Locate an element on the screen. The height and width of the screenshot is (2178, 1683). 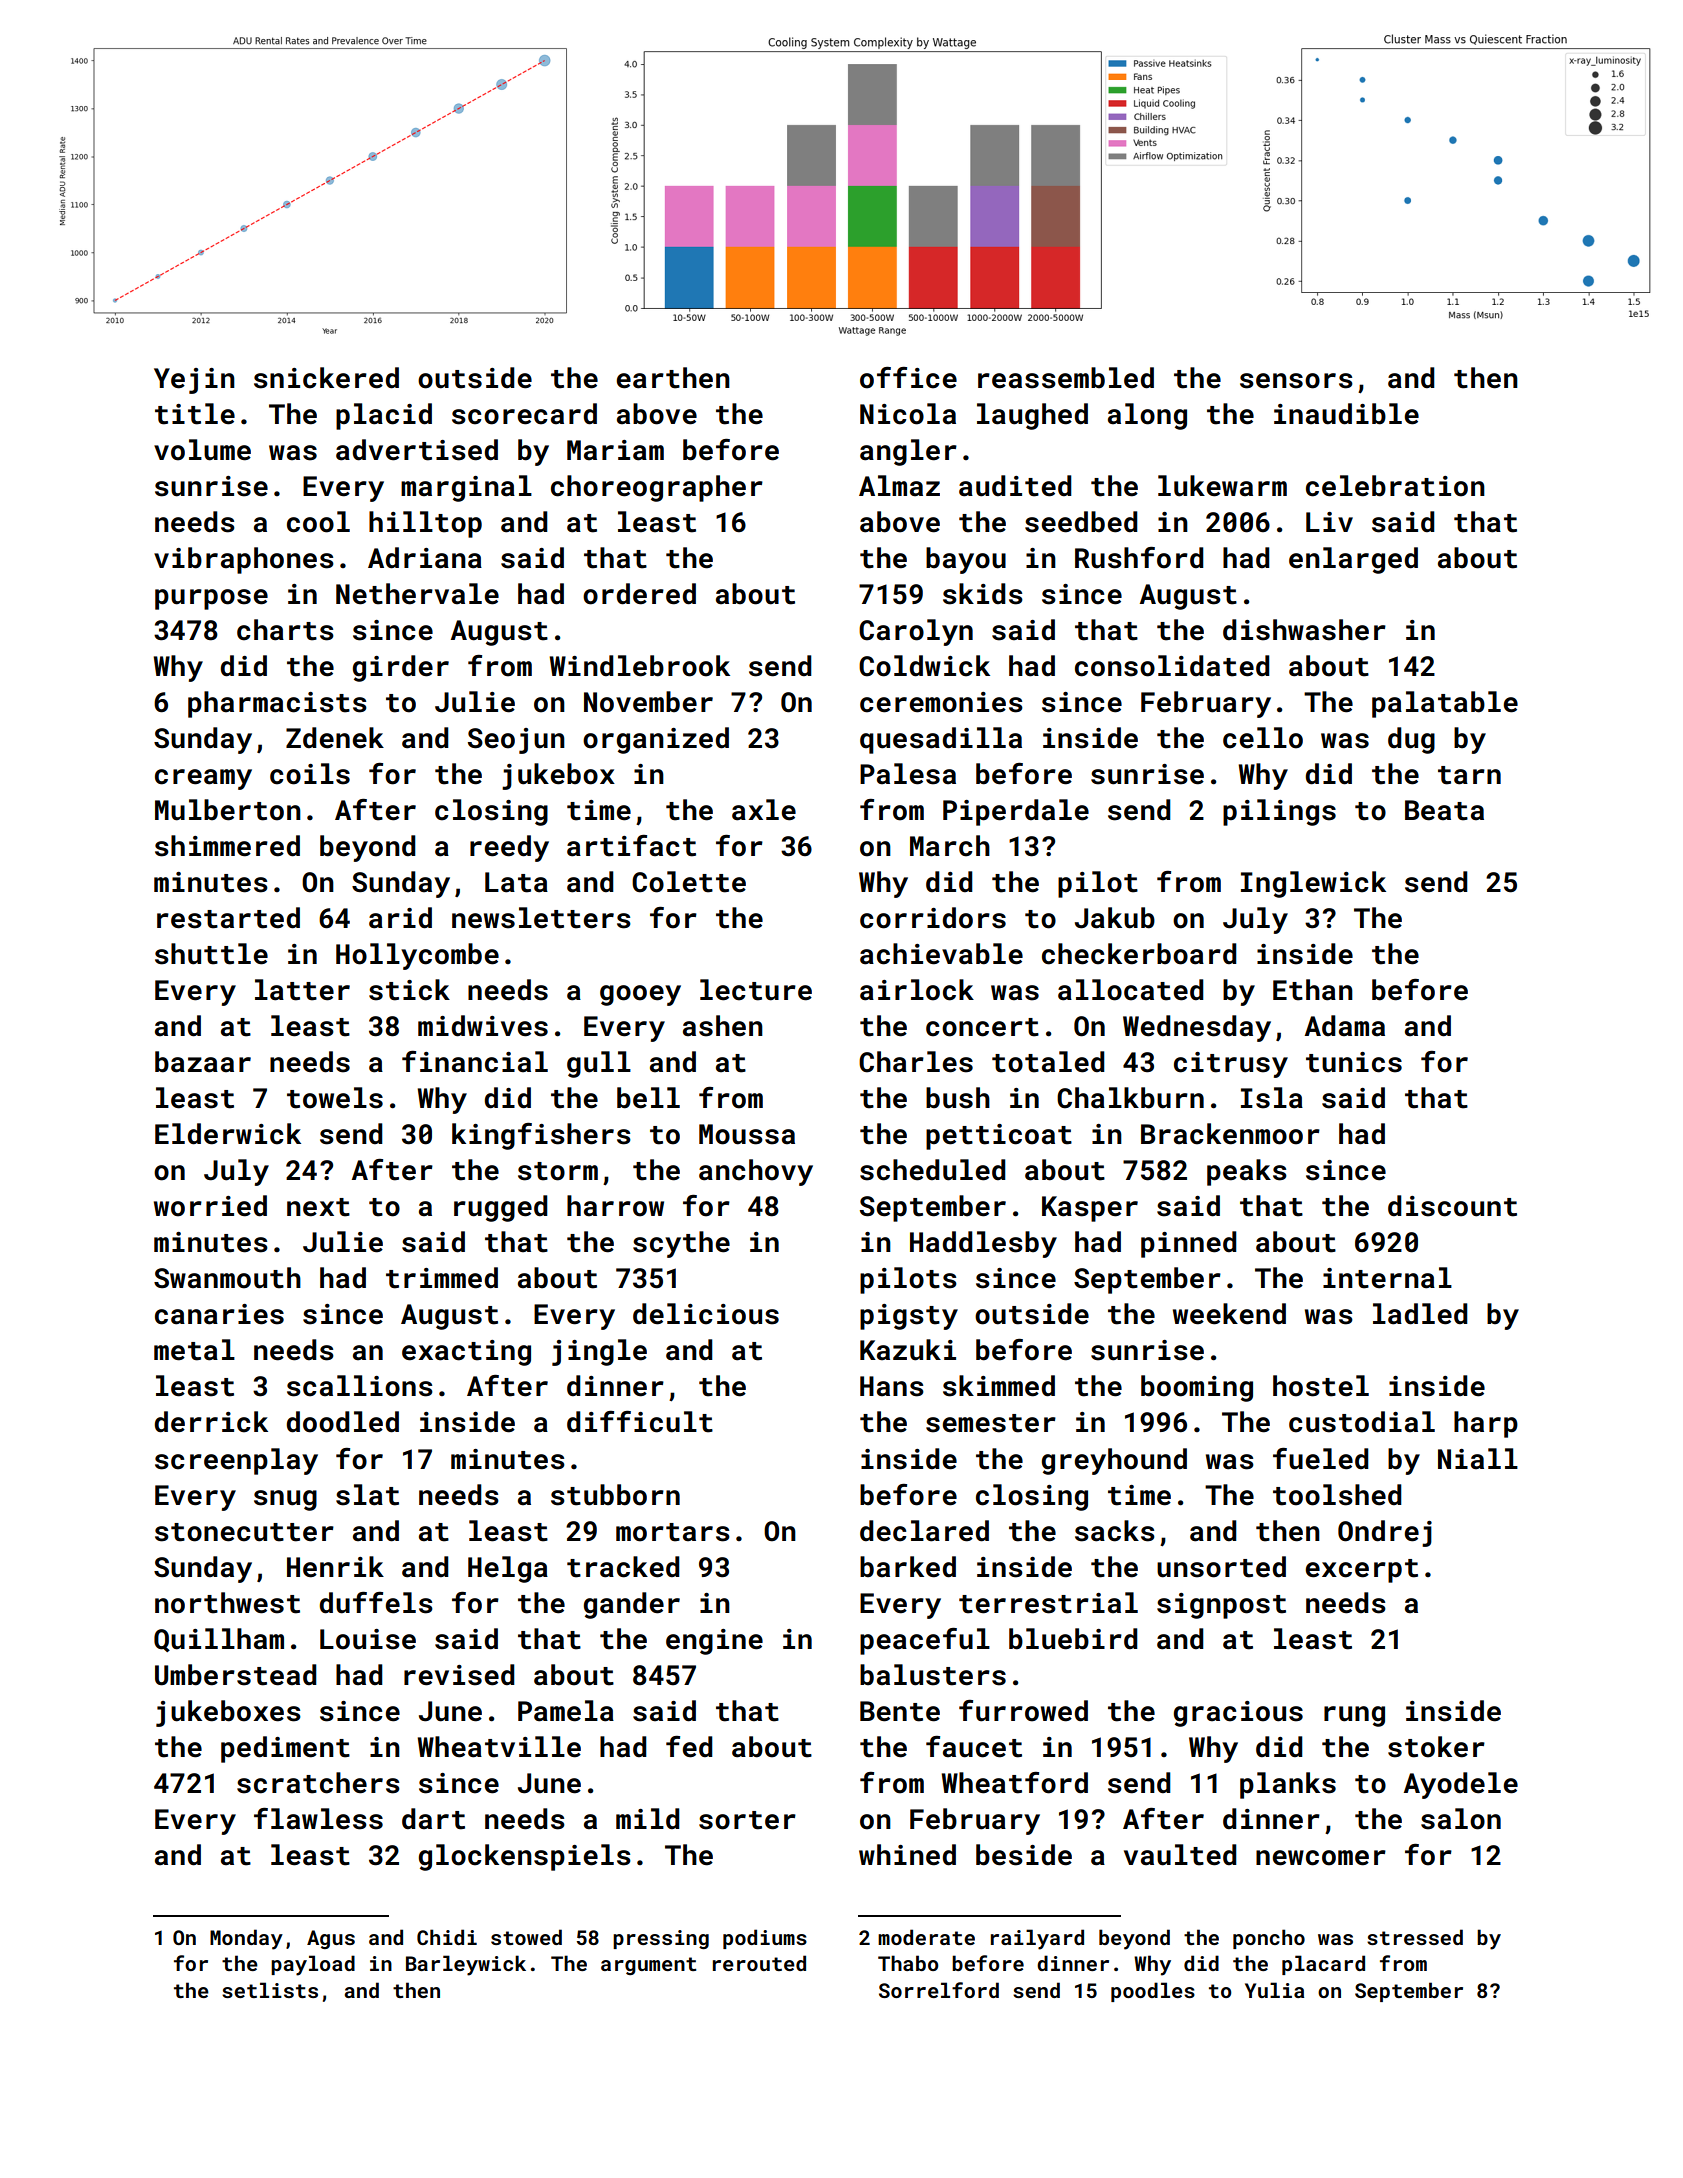
concert is located at coordinates (982, 1027).
